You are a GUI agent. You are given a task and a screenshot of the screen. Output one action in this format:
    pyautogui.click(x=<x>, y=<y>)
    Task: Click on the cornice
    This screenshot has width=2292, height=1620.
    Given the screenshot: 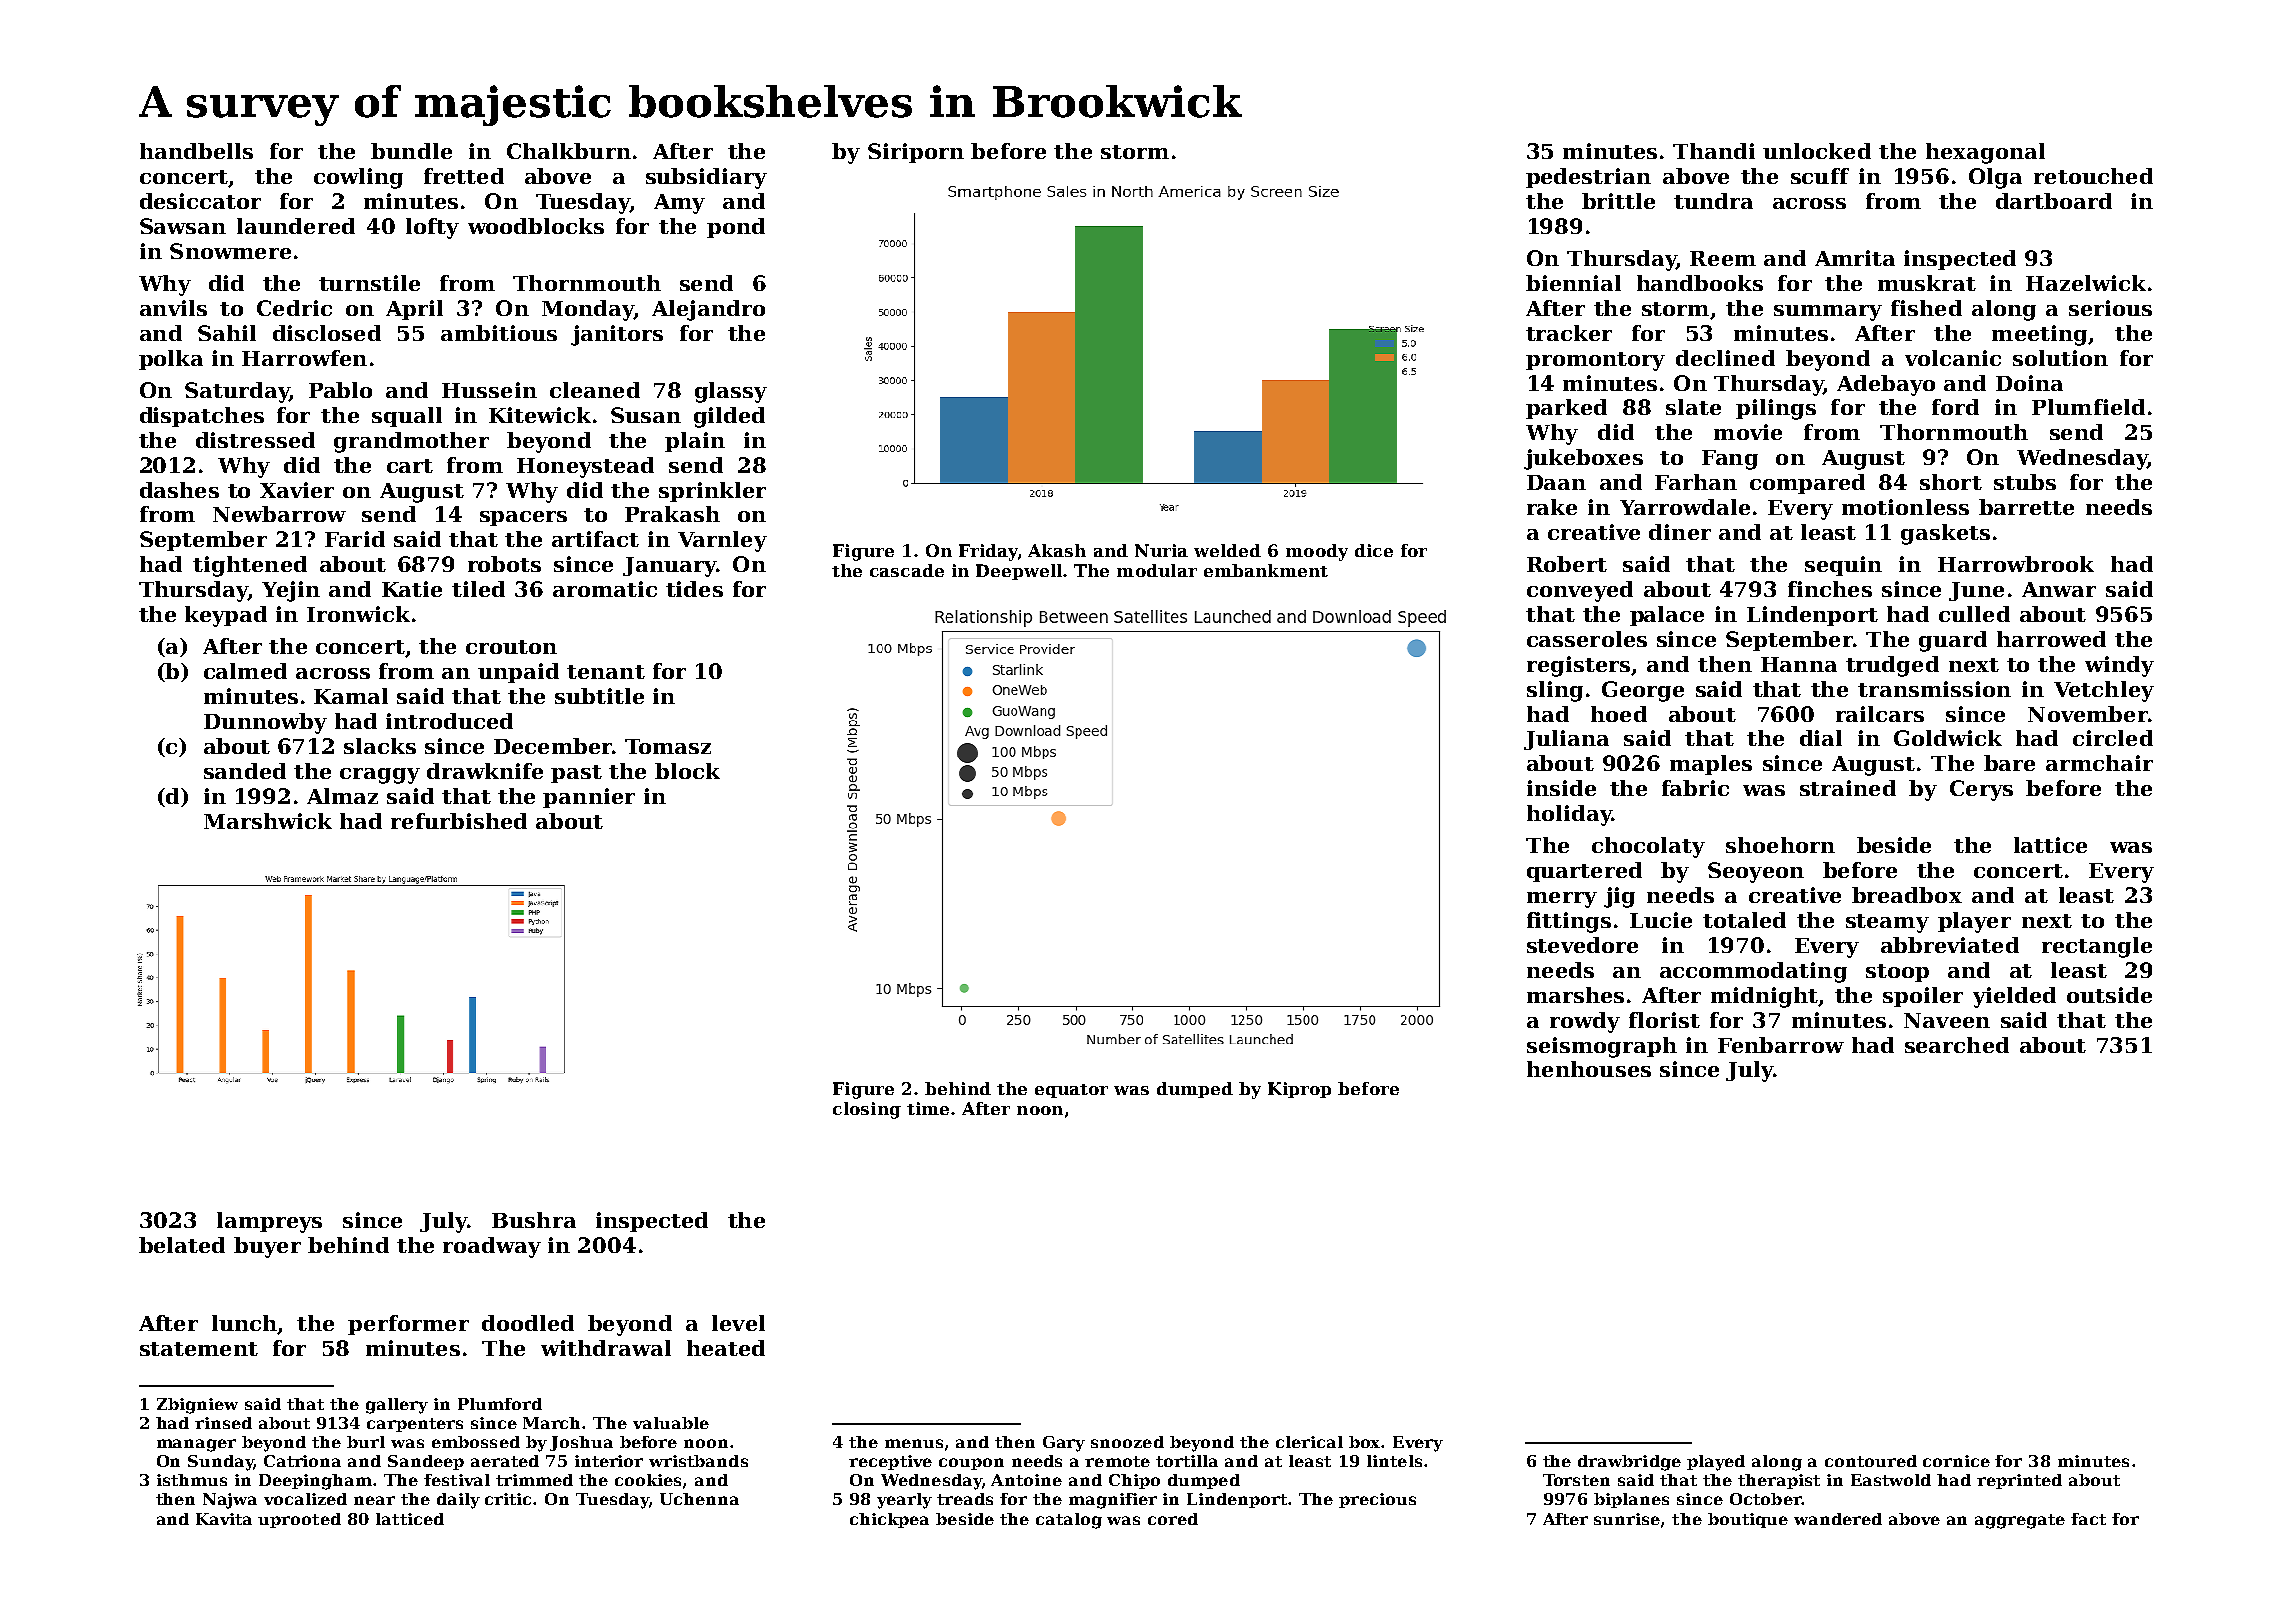 What is the action you would take?
    pyautogui.click(x=1956, y=1461)
